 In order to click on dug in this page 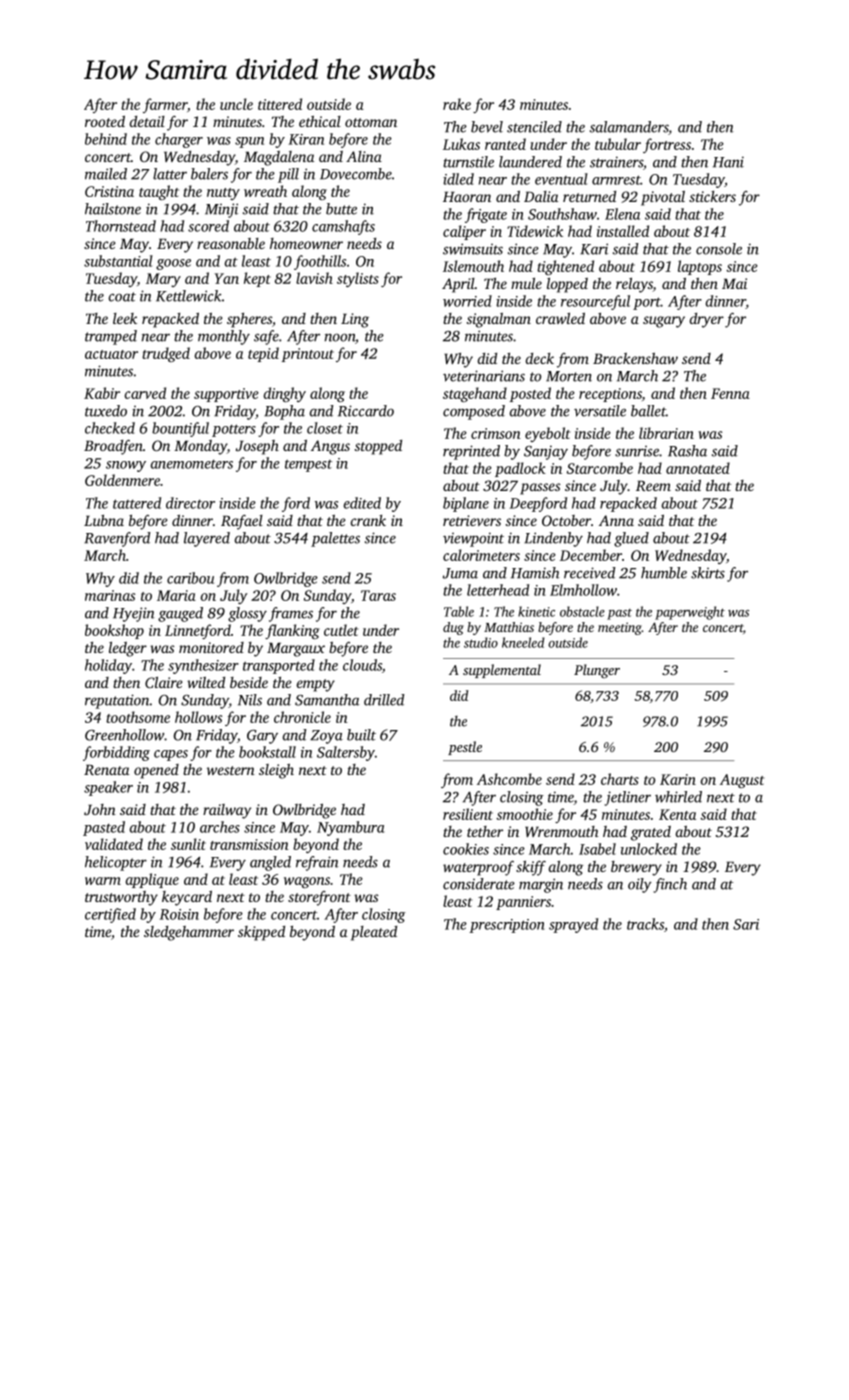, I will do `click(453, 628)`.
